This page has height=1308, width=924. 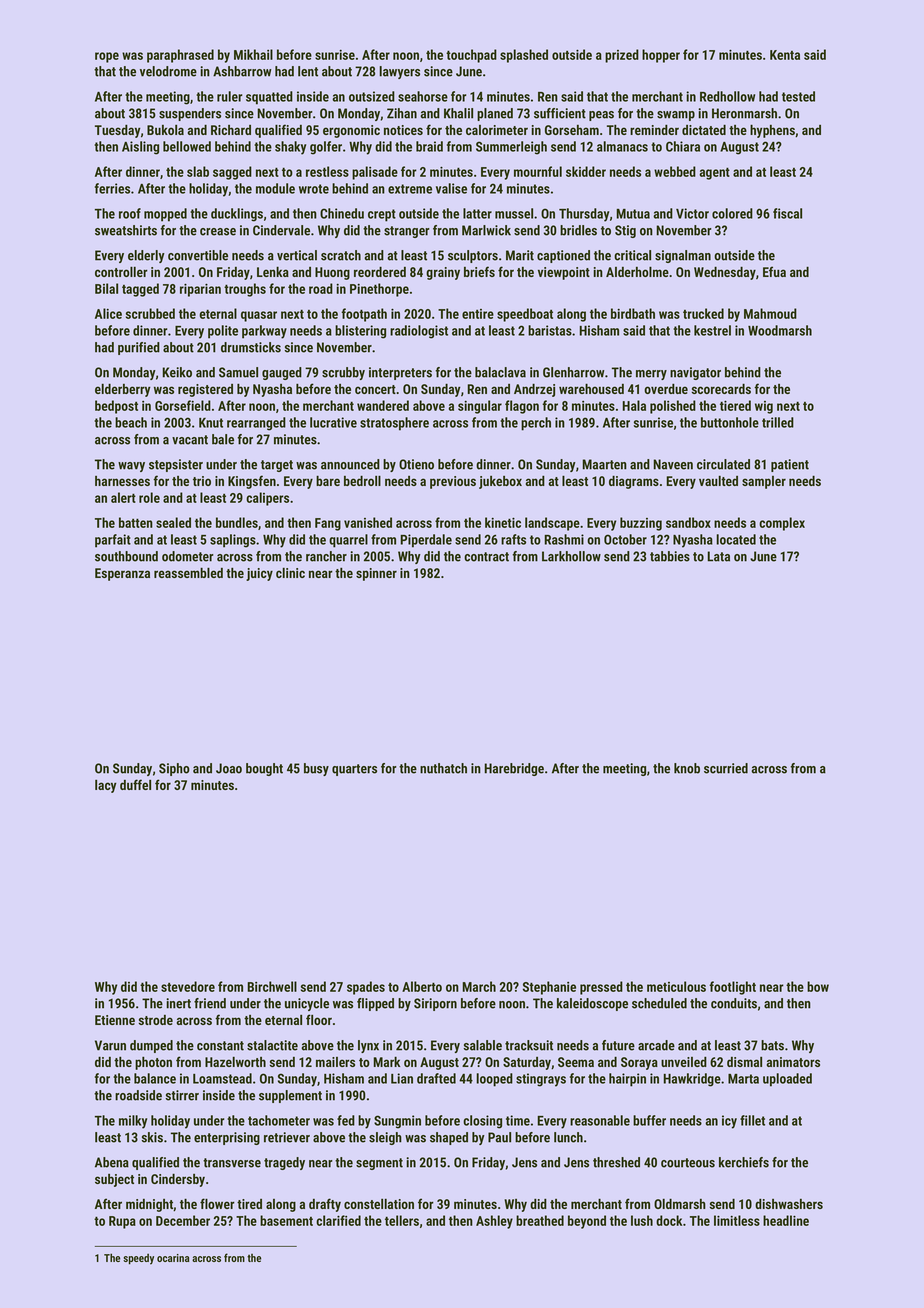 What do you see at coordinates (726, 768) in the page?
I see `scurried` at bounding box center [726, 768].
